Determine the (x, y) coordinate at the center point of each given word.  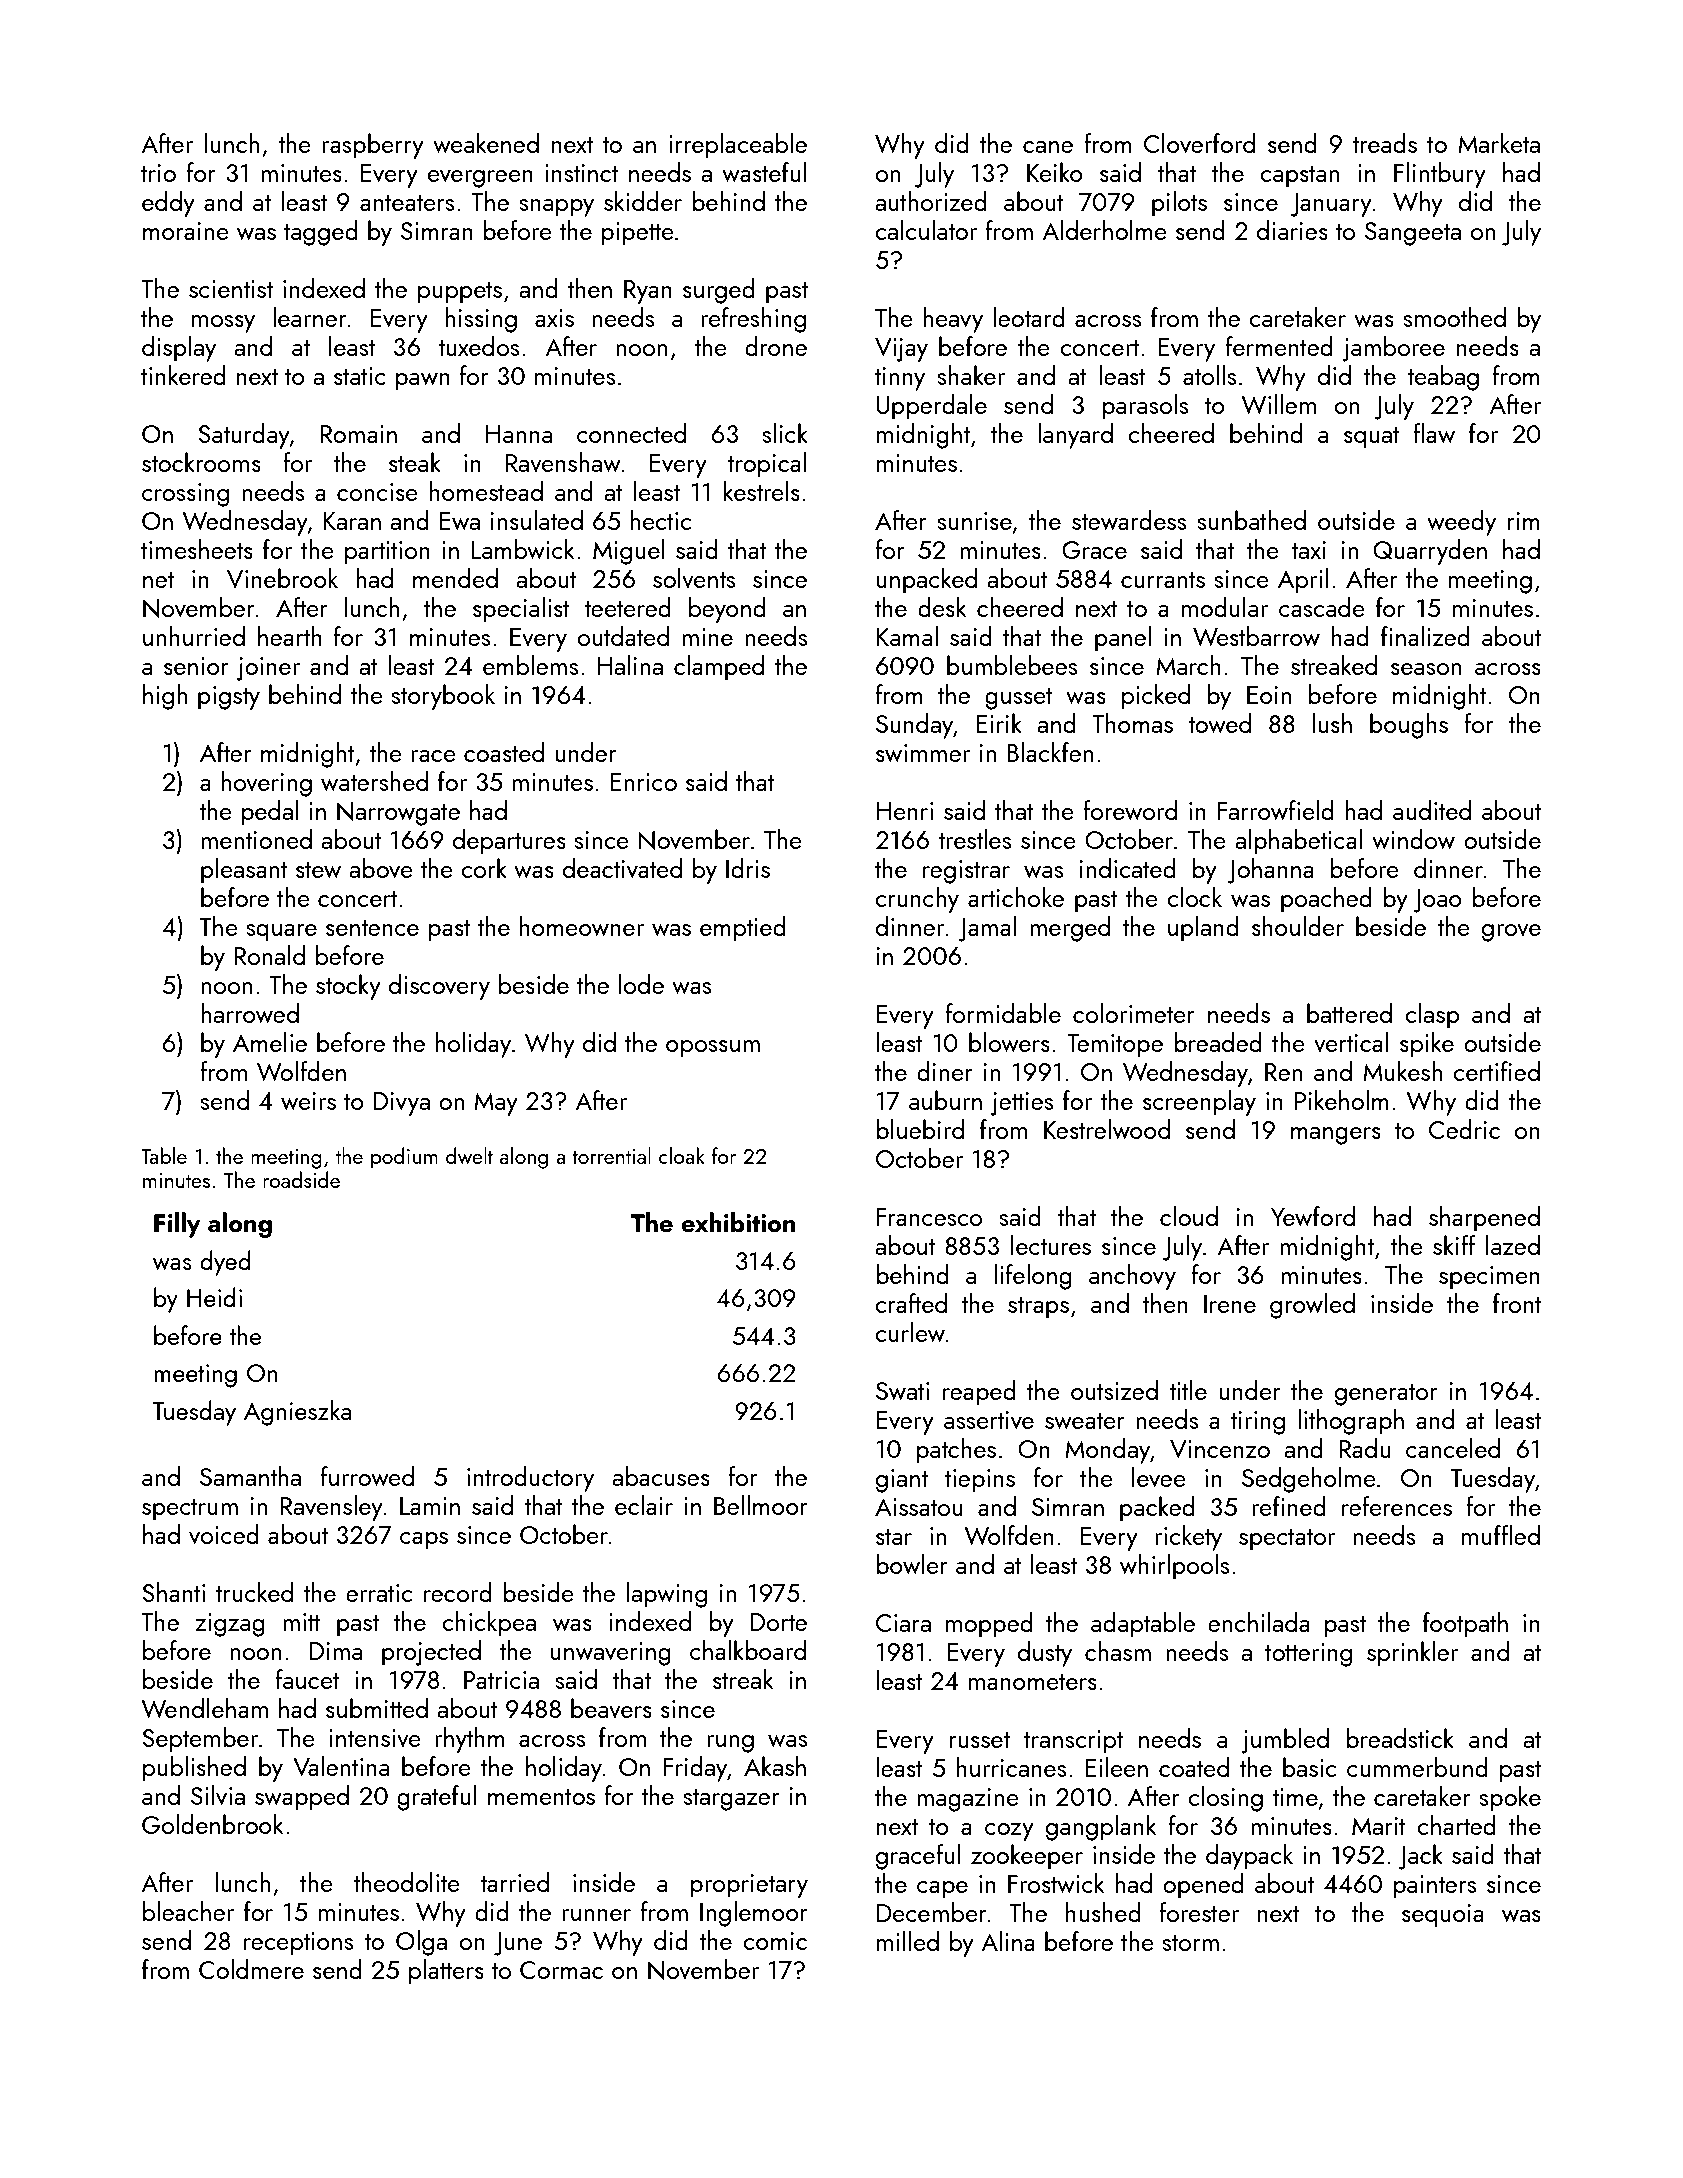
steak (415, 462)
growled (1312, 1306)
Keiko (1055, 172)
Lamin (430, 1506)
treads (1385, 143)
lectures (1051, 1245)
